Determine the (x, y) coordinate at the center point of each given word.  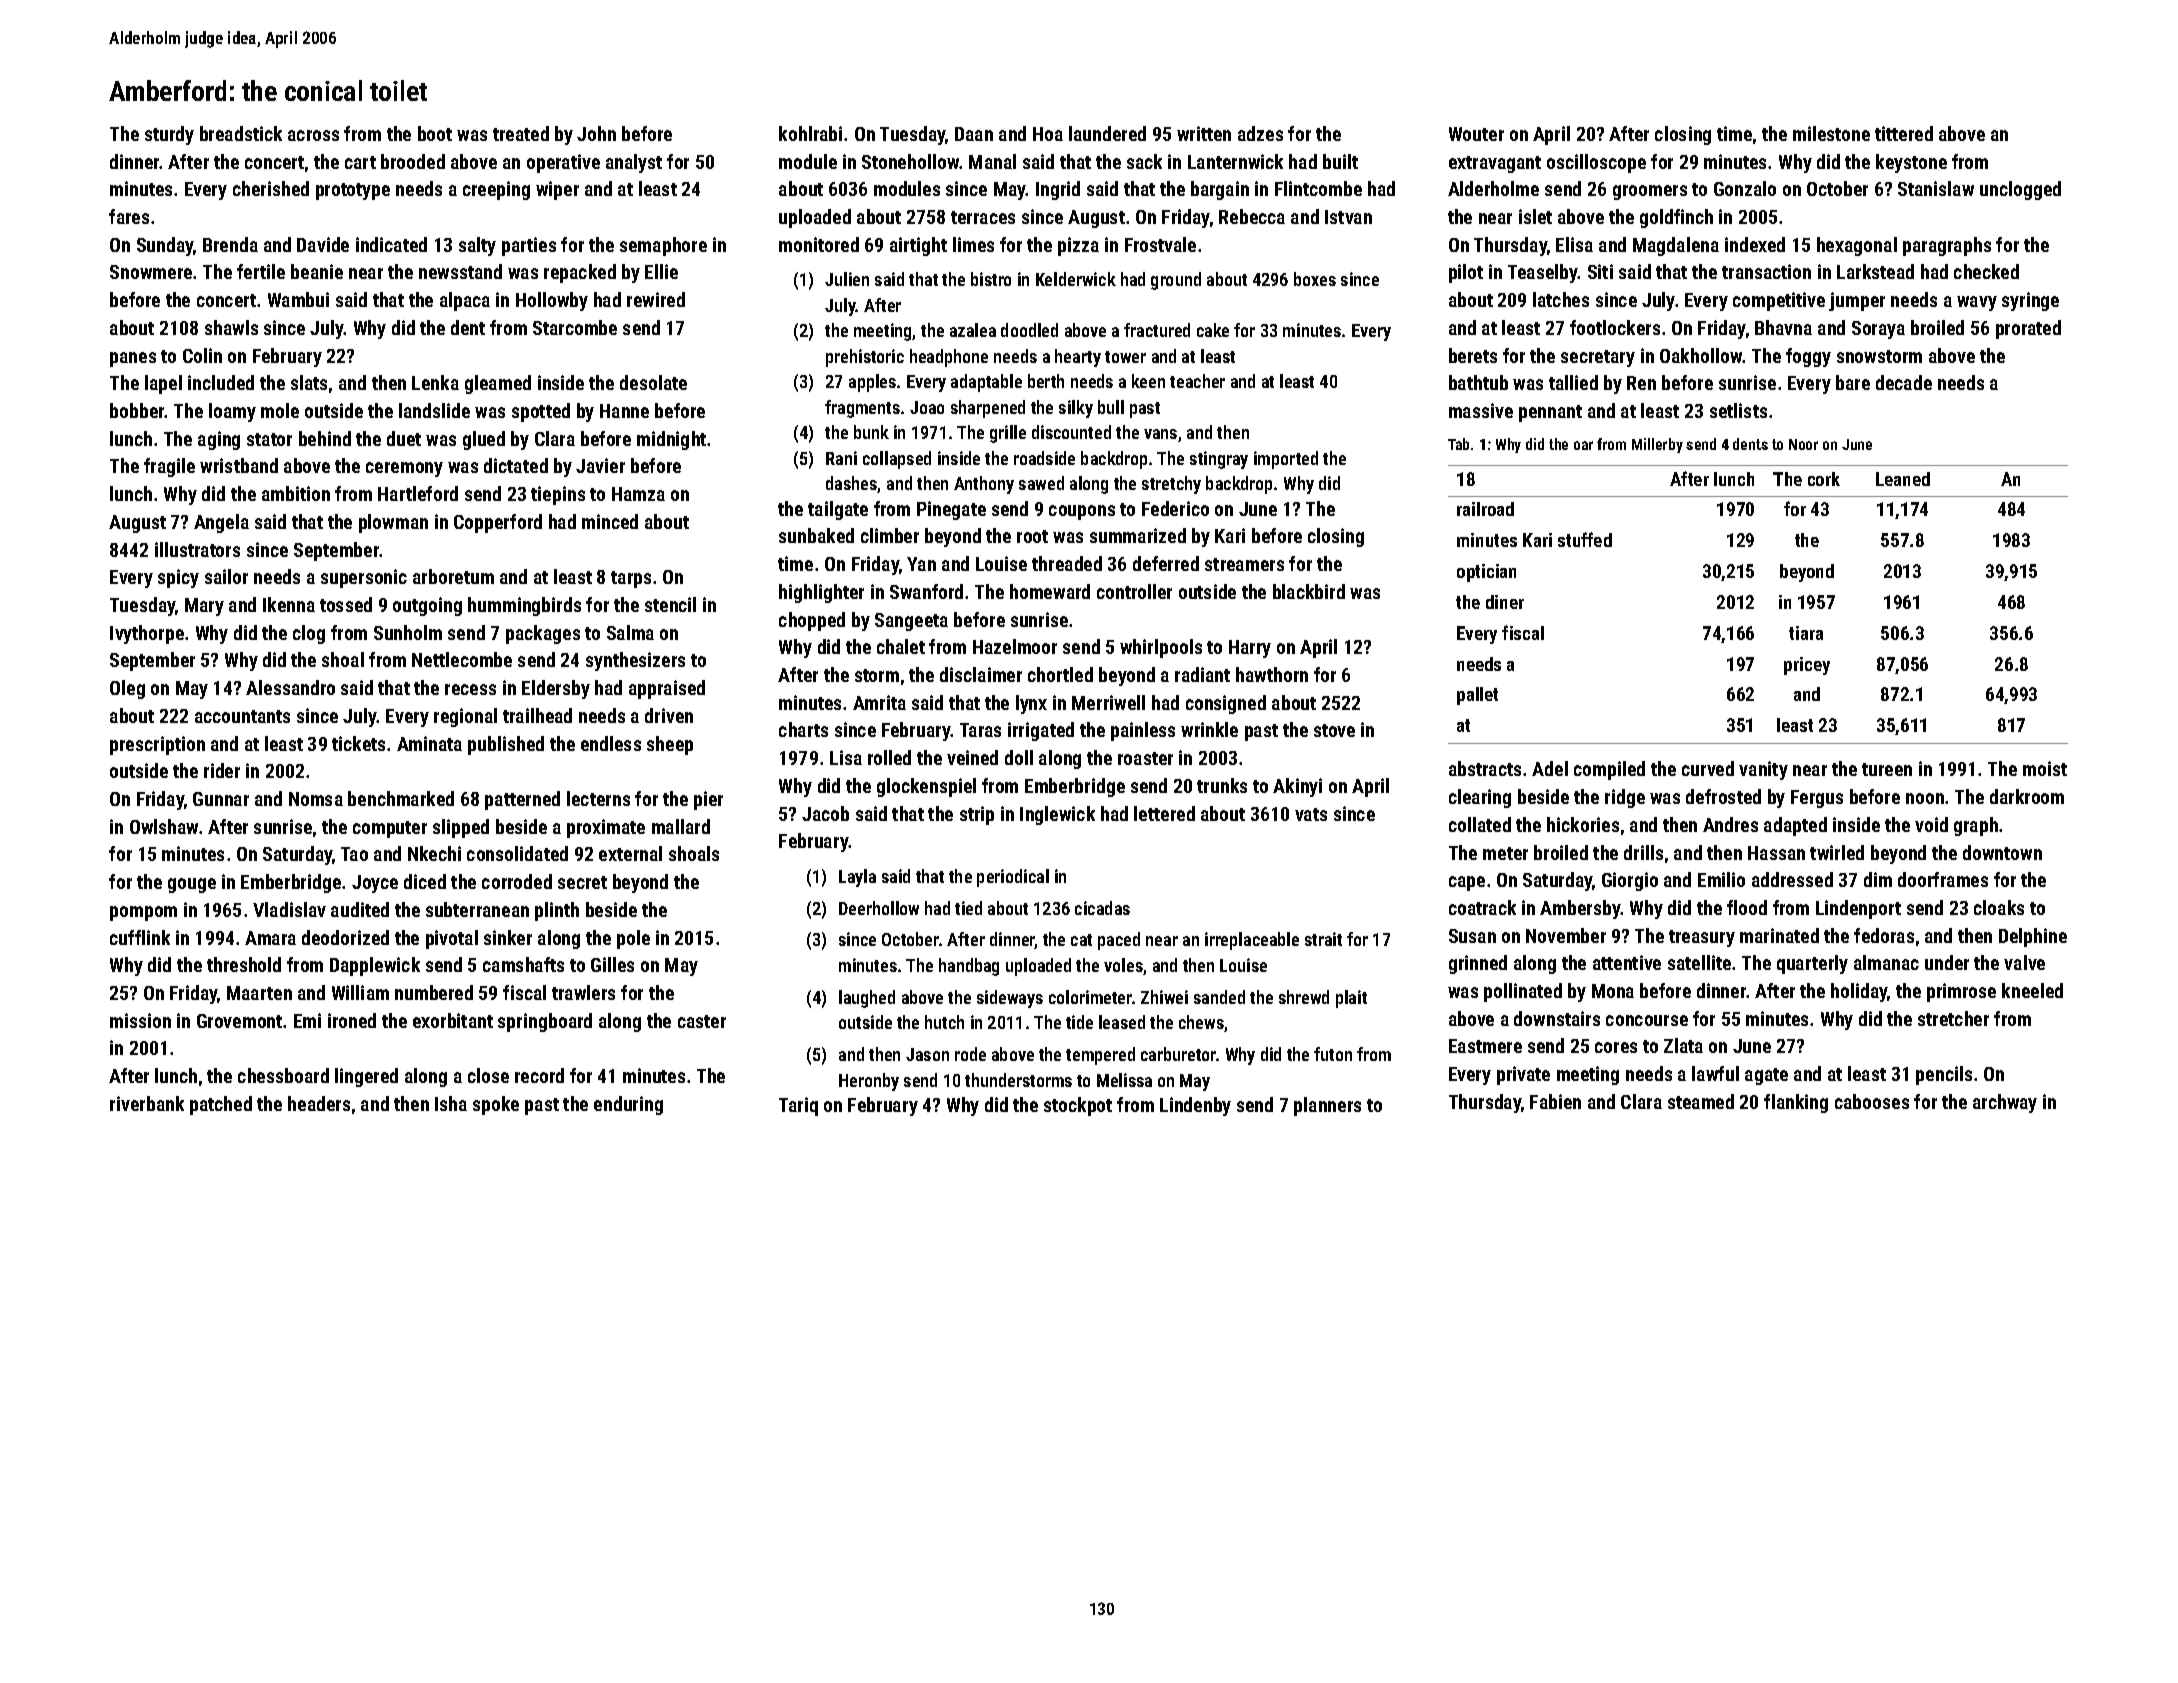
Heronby (869, 1082)
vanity (1763, 770)
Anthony (984, 485)
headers (319, 1103)
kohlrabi (810, 133)
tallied (1573, 382)
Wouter (1476, 134)
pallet (1477, 696)
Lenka (435, 382)
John (596, 133)
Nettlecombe (462, 659)
